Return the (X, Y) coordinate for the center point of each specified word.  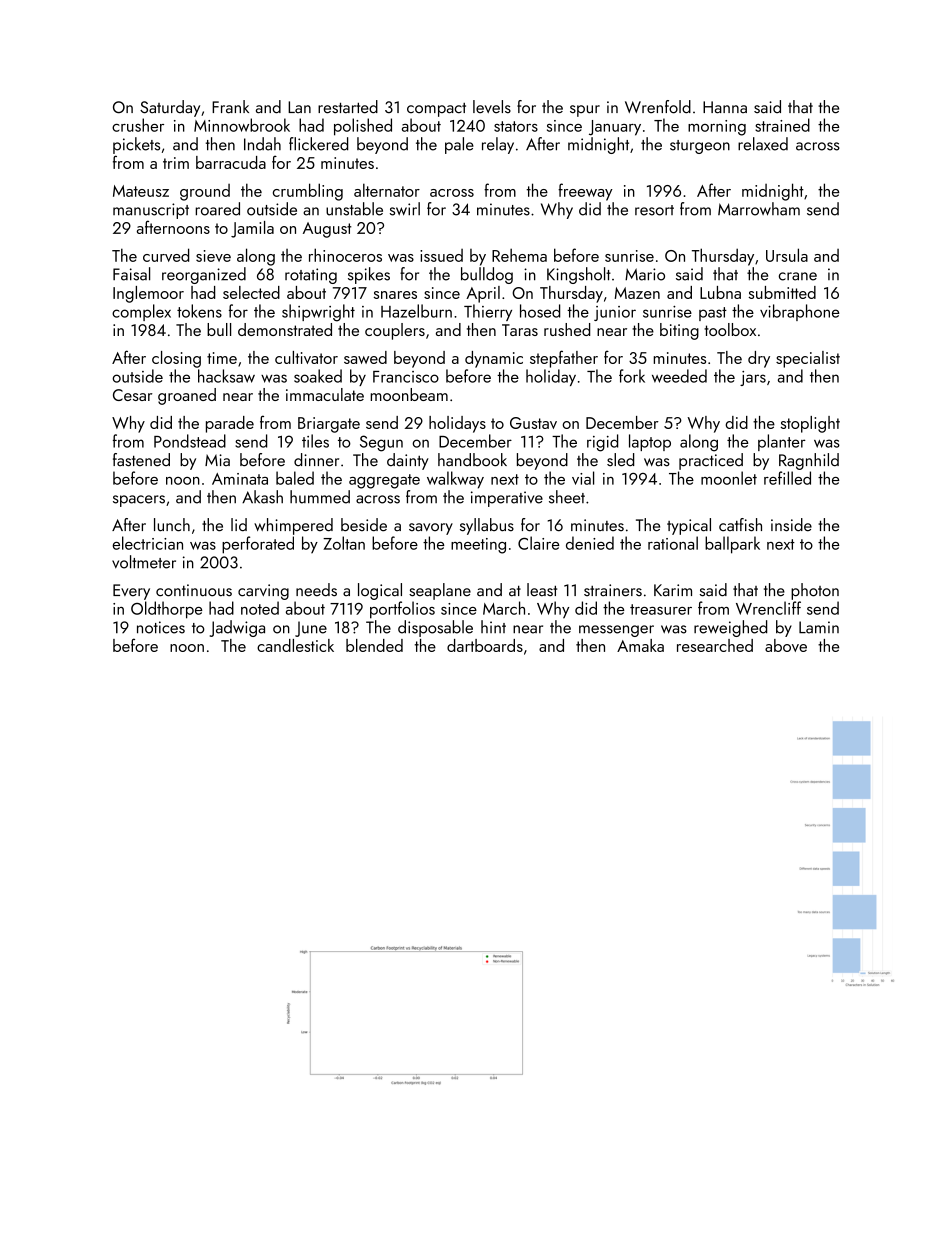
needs (316, 590)
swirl (405, 209)
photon (815, 591)
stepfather (564, 359)
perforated (258, 545)
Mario (645, 274)
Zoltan (344, 543)
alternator (387, 190)
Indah (262, 144)
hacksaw (226, 376)
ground (205, 192)
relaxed (763, 144)
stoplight (810, 424)
